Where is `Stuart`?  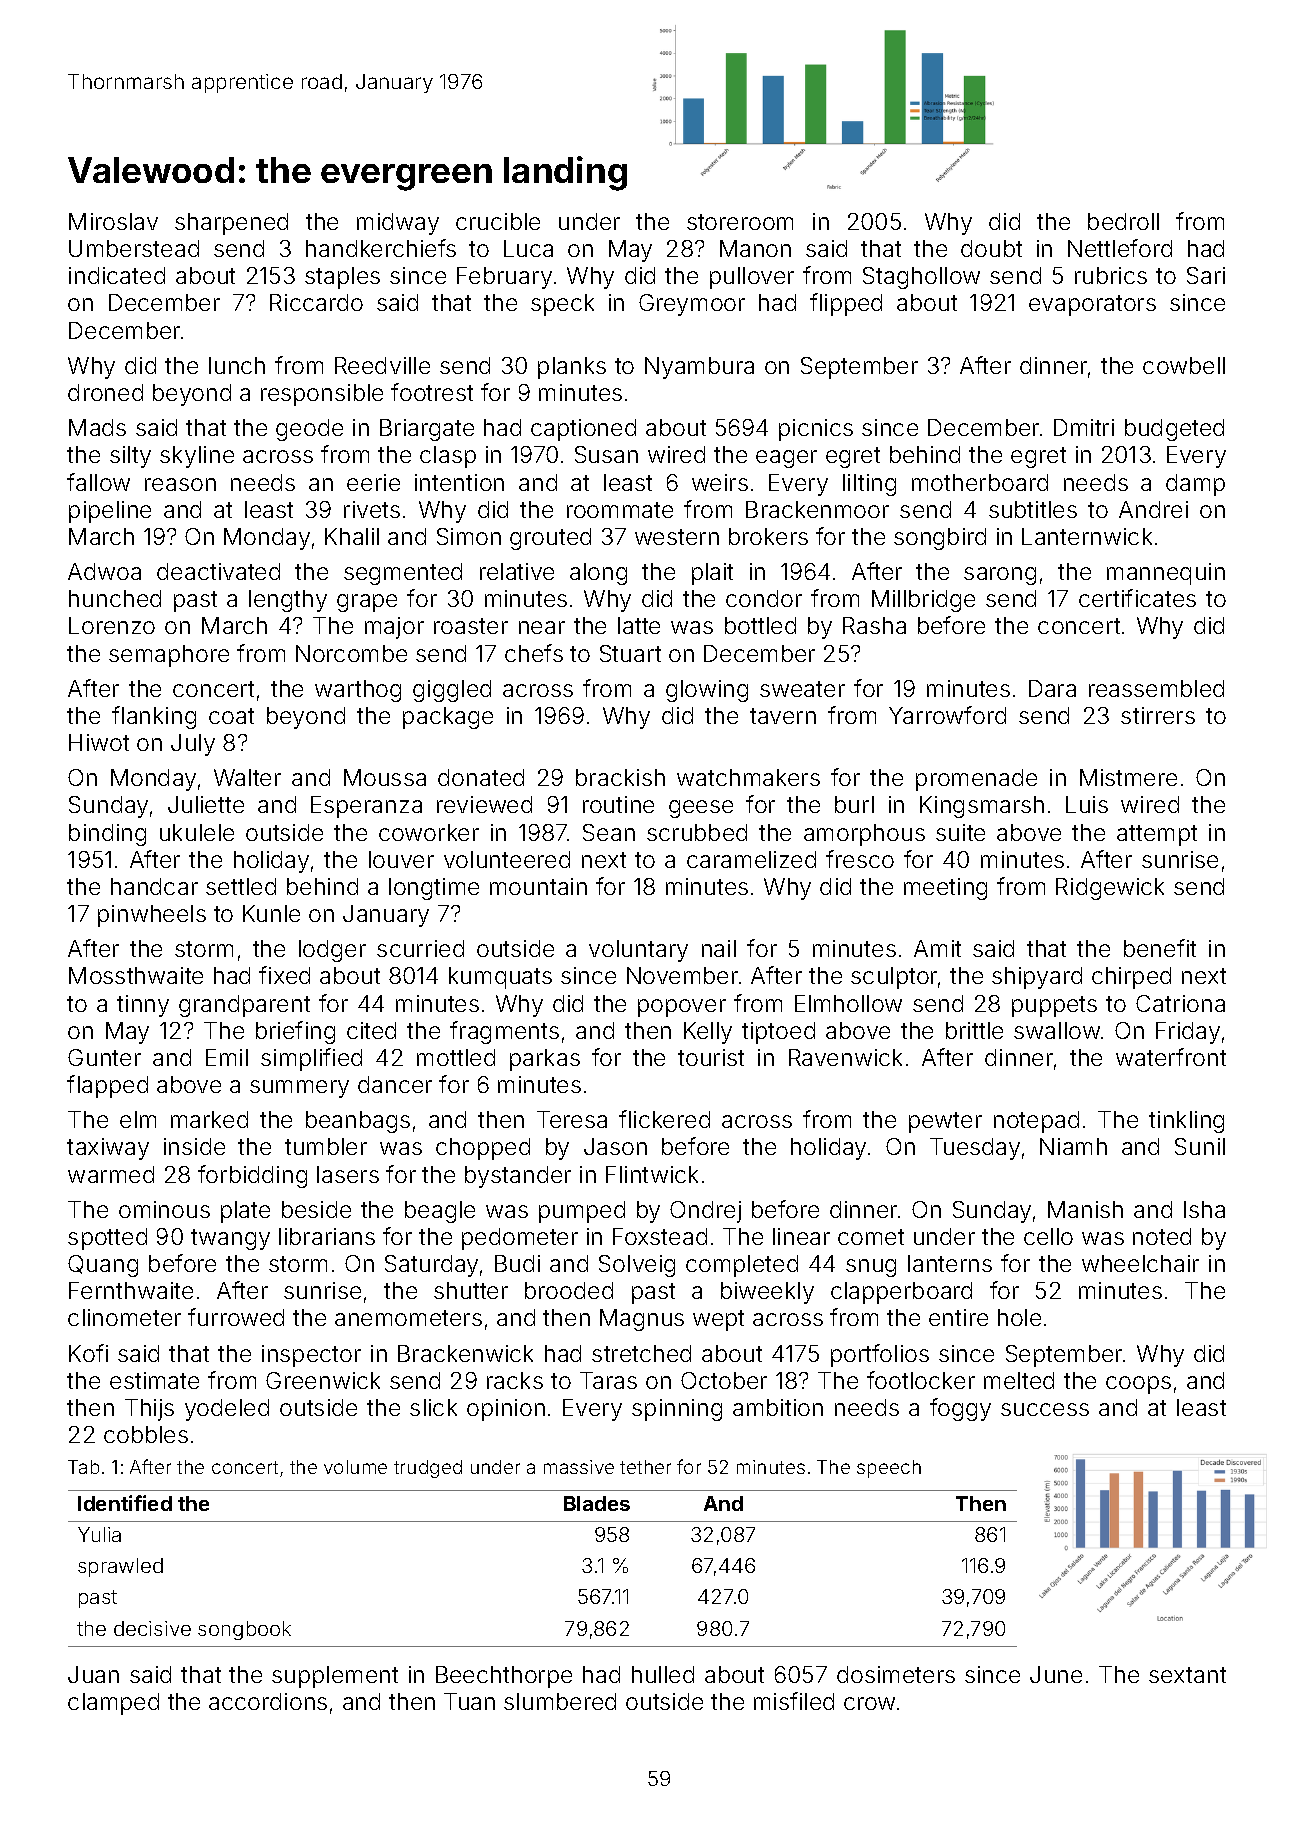
Stuart is located at coordinates (630, 653).
